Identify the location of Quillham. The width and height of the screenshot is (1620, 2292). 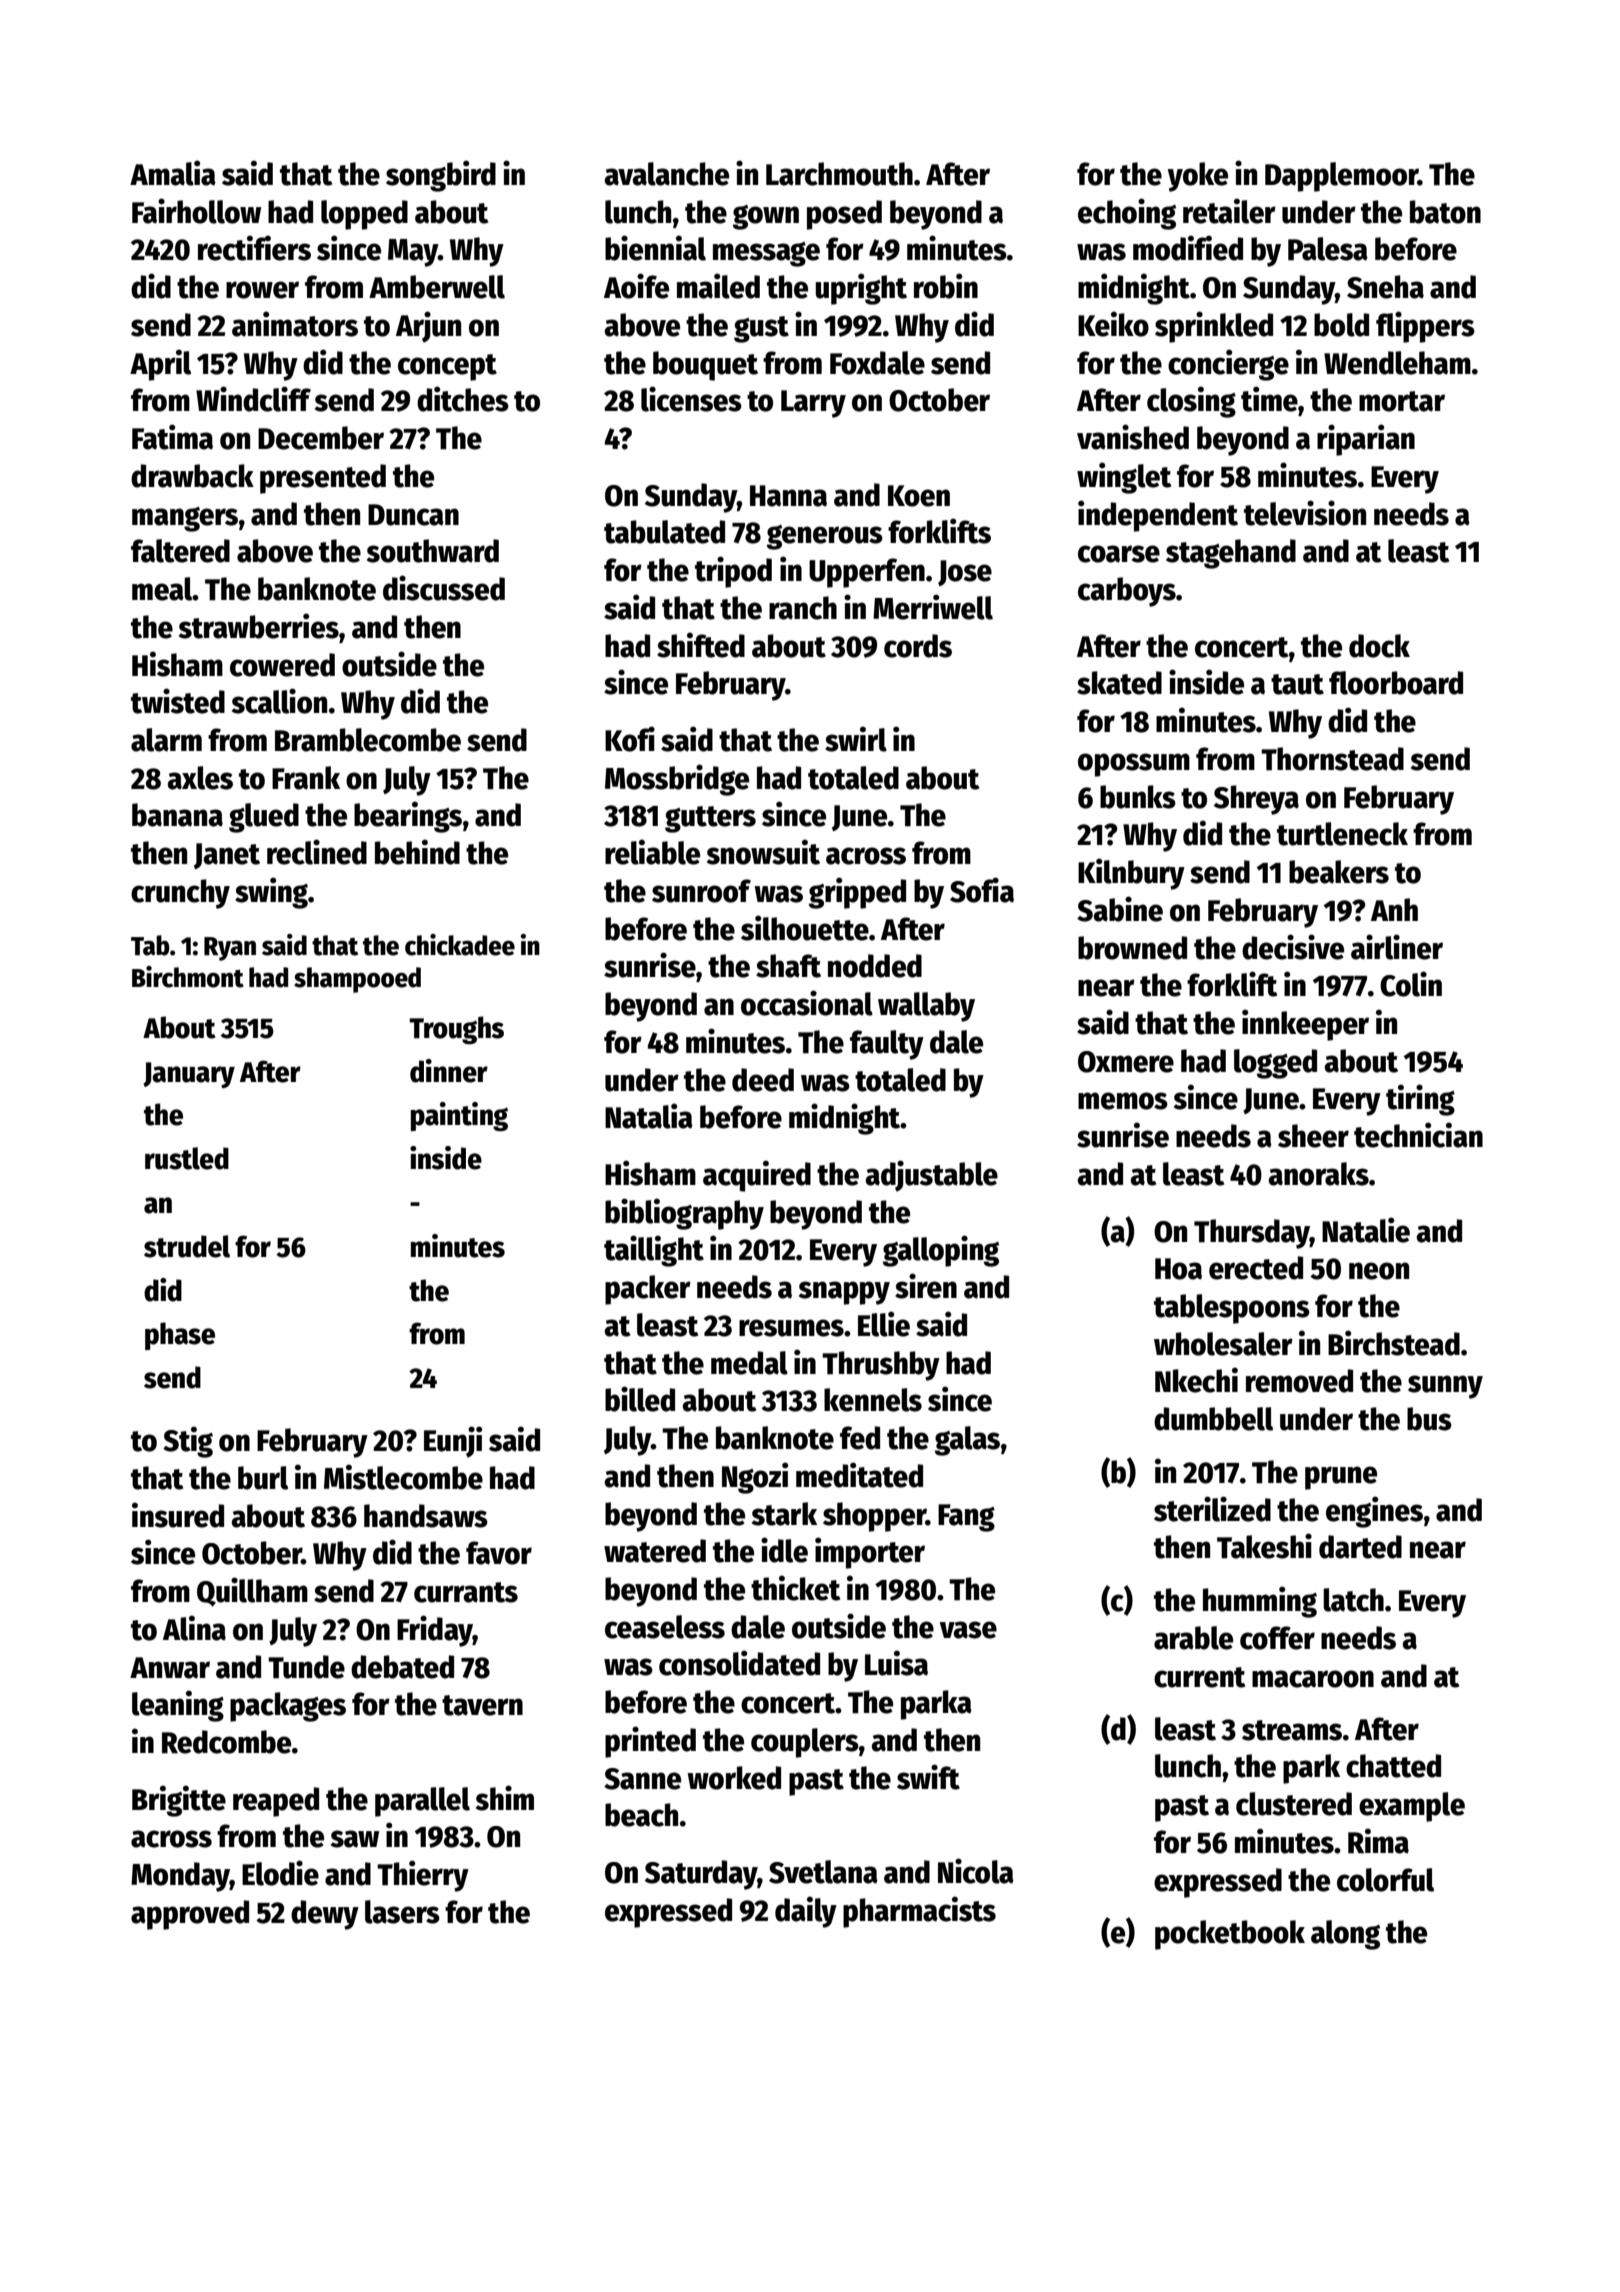
(252, 1592).
